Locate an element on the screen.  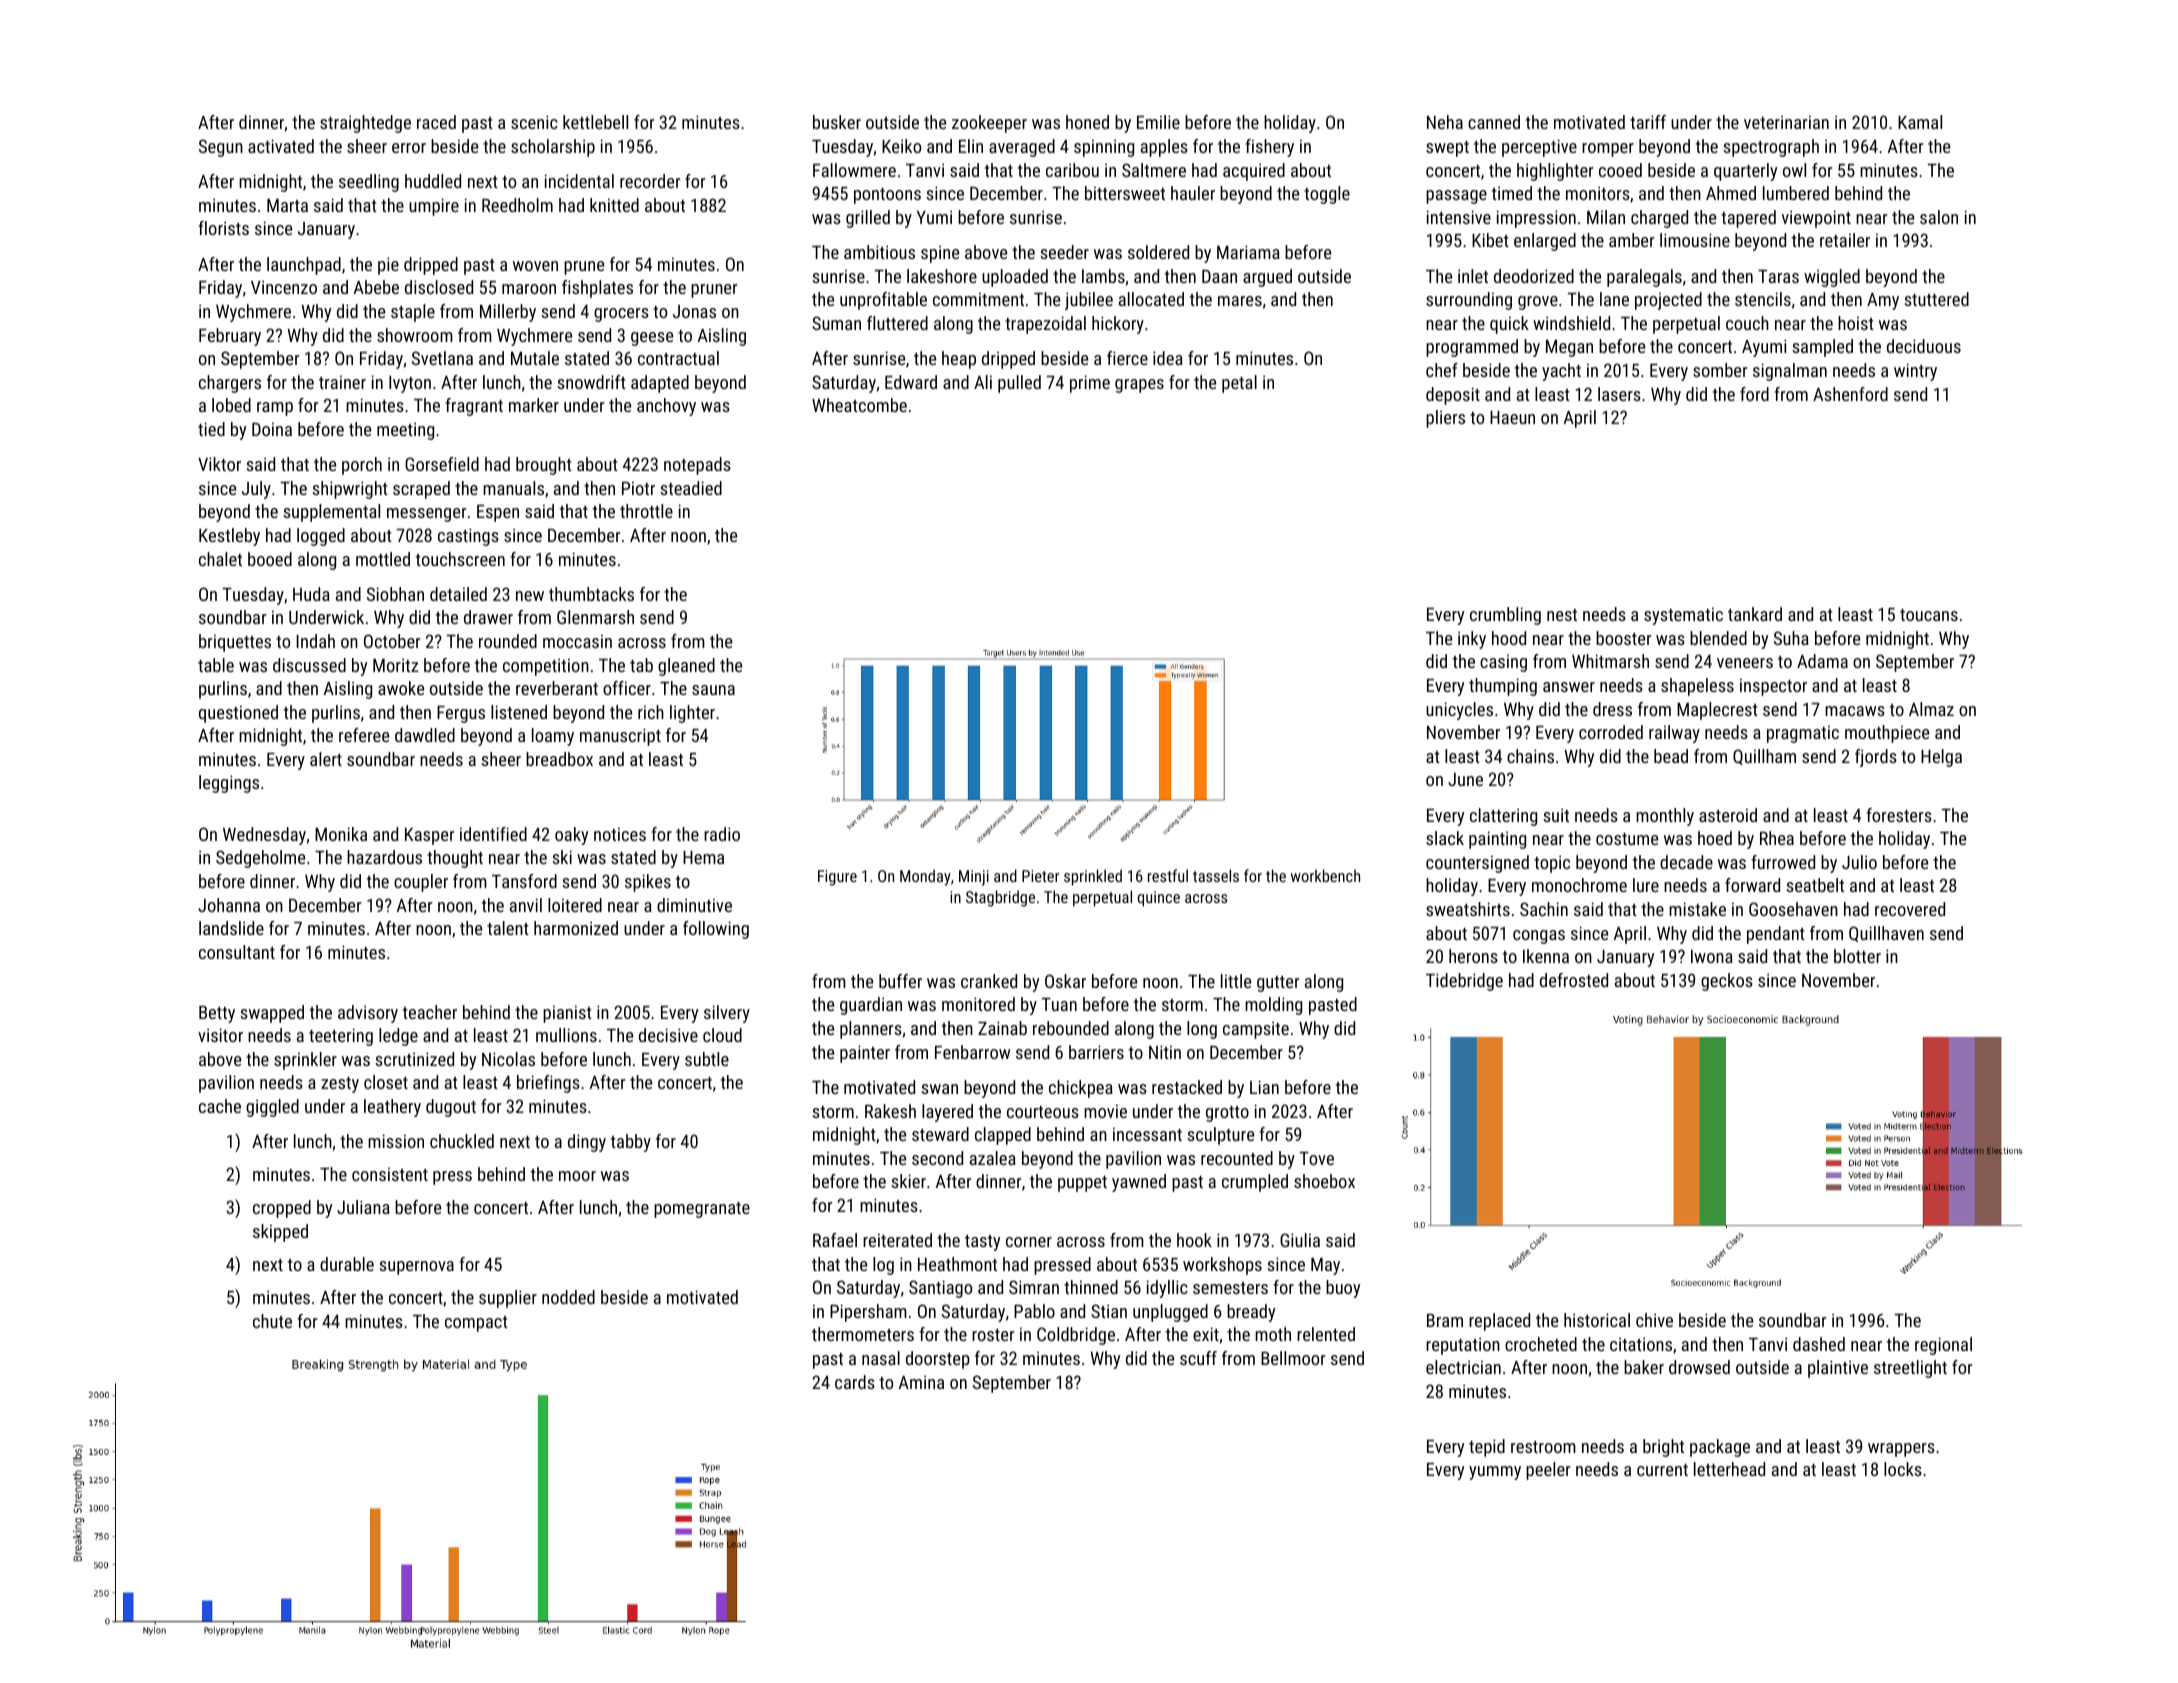
yummy is located at coordinates (1495, 1473).
